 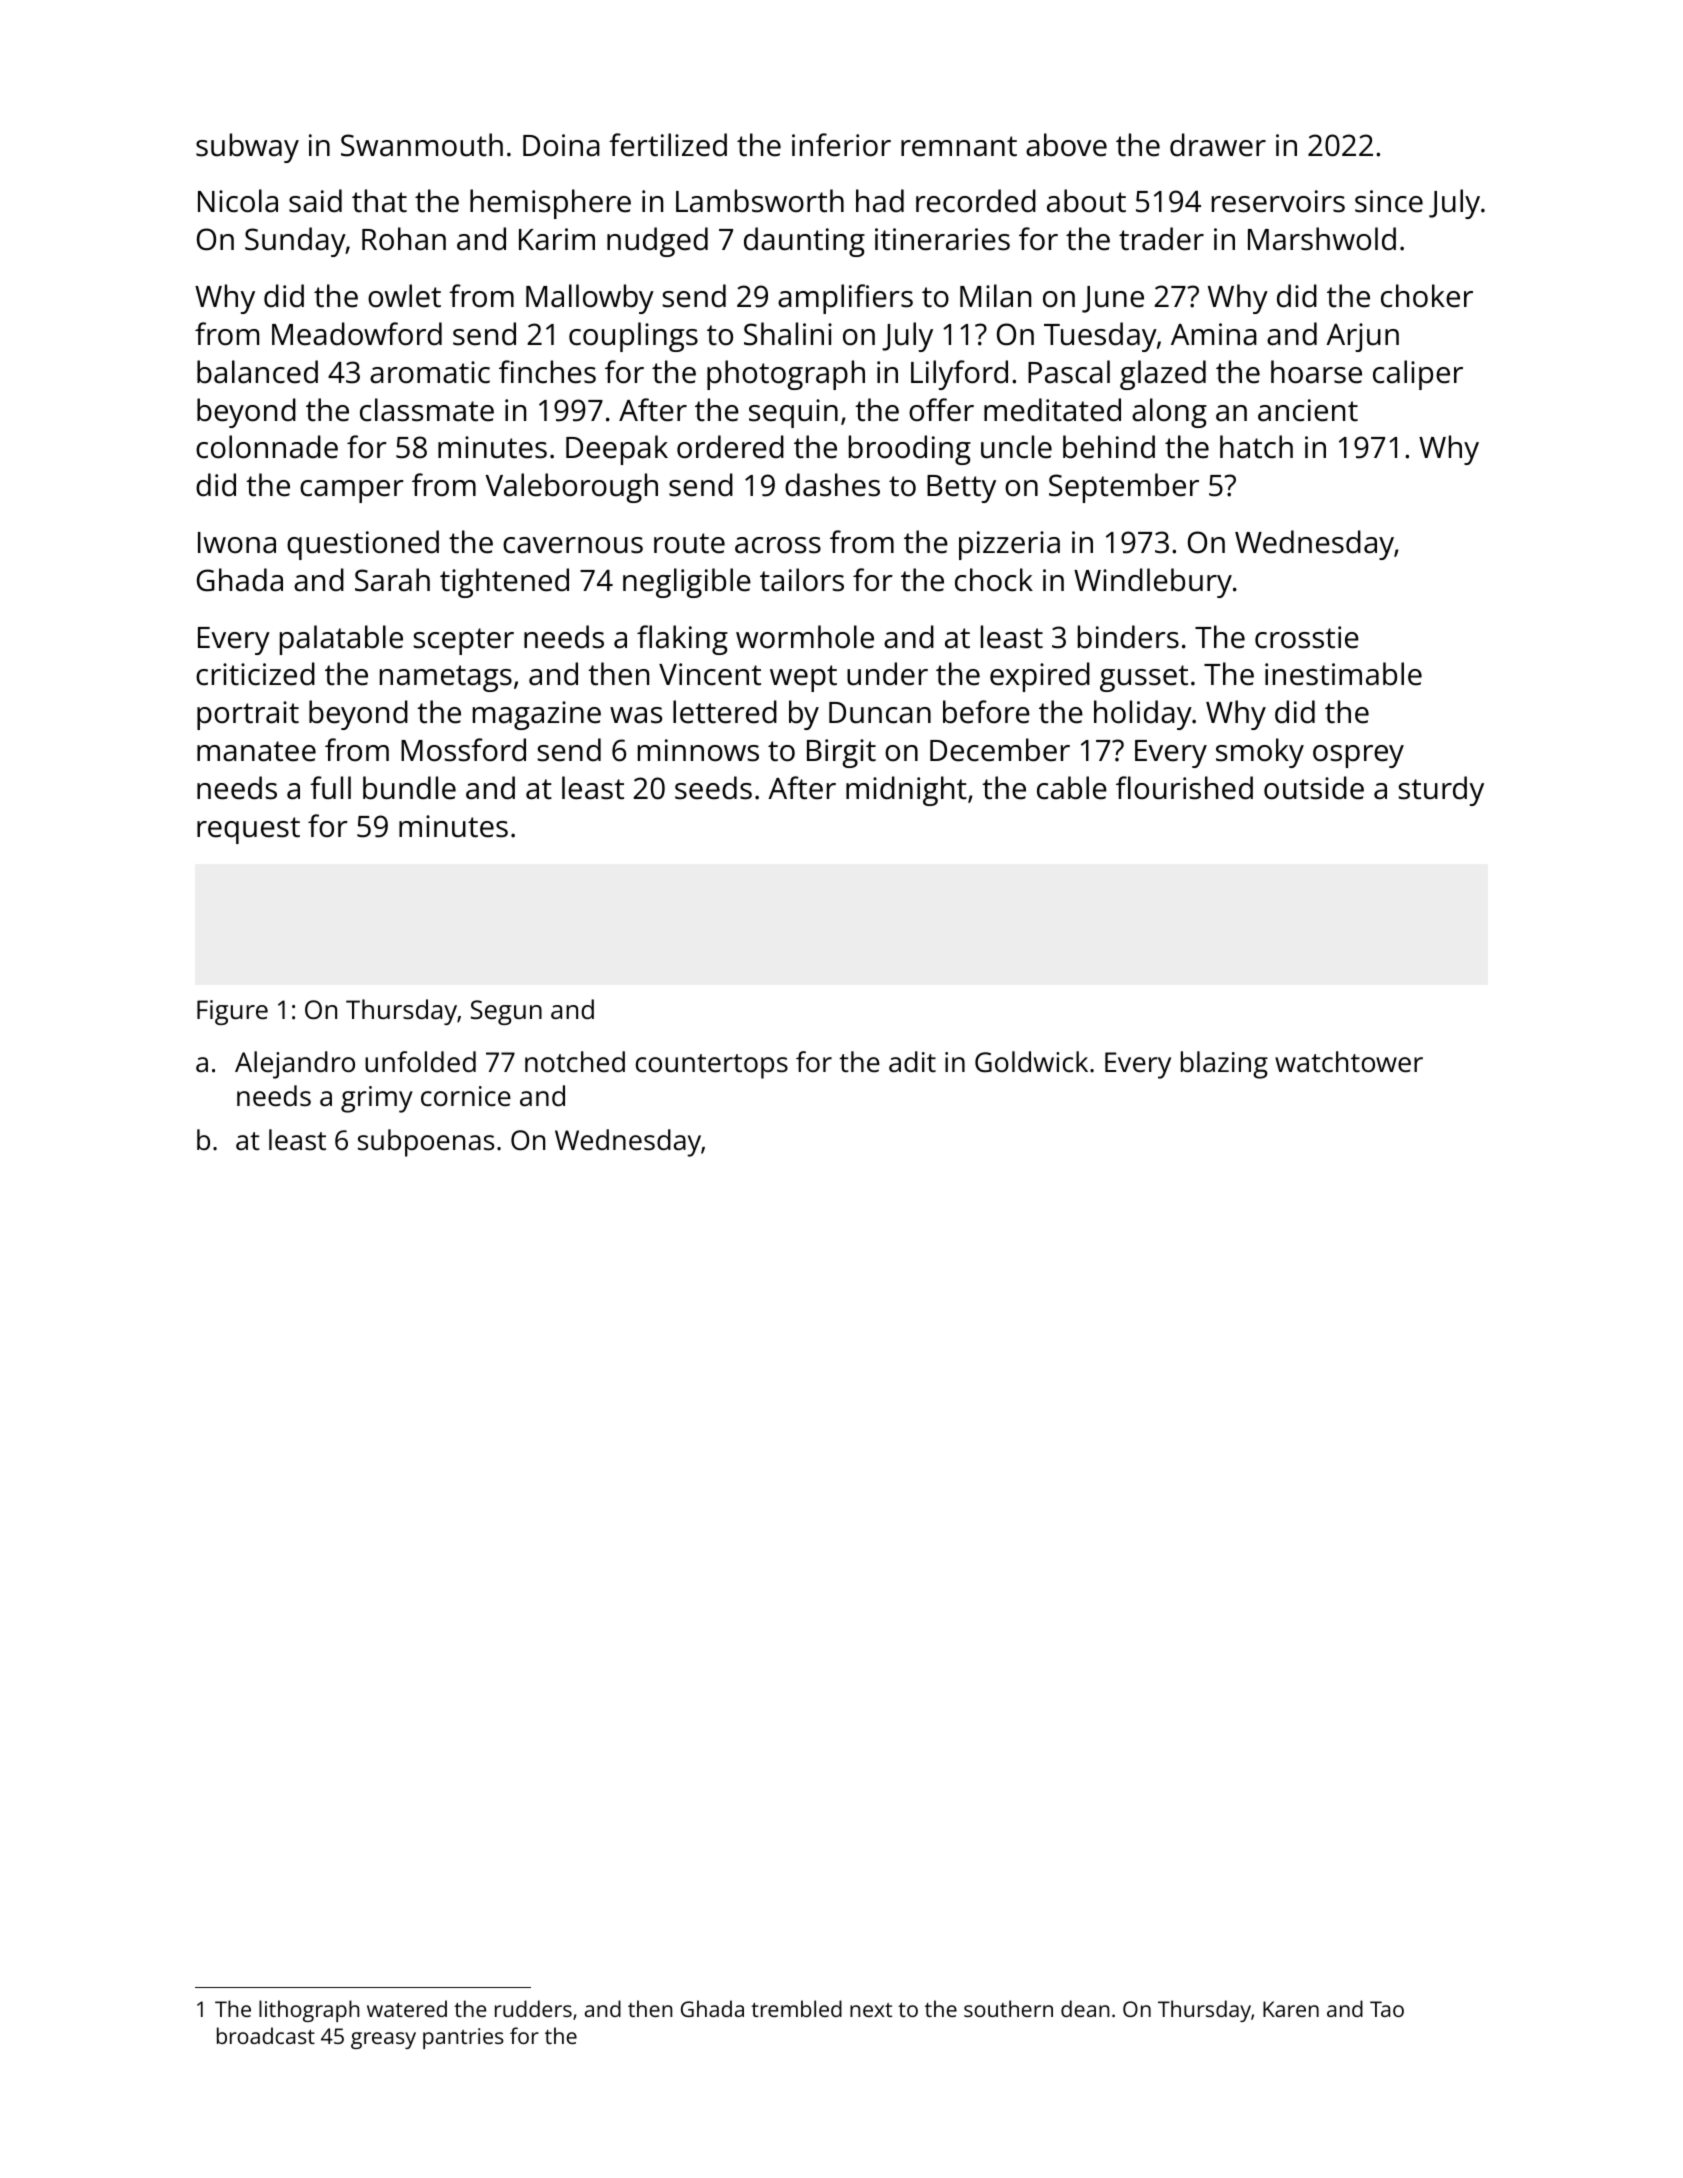 I want to click on adit, so click(x=912, y=1061).
